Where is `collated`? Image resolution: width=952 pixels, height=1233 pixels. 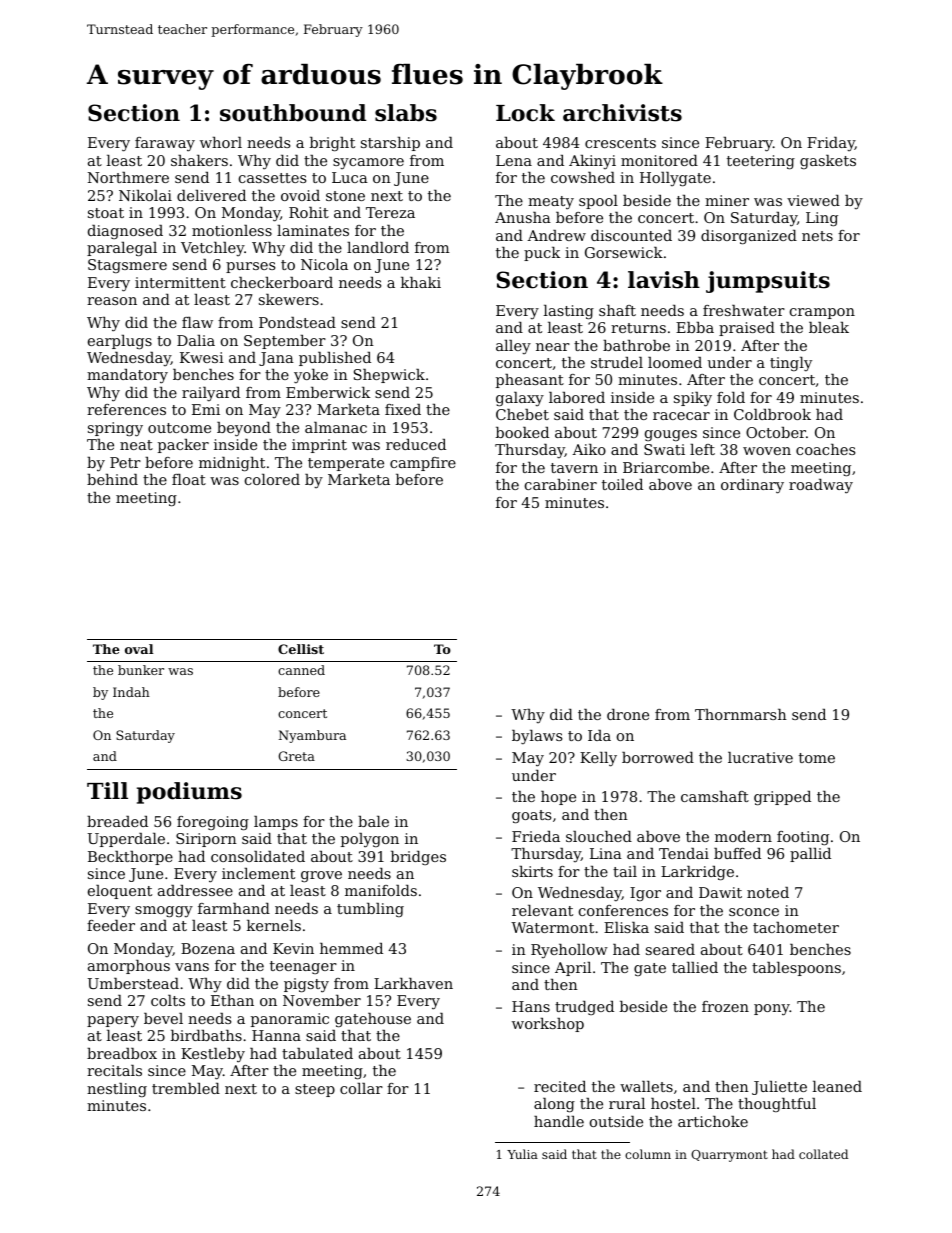 collated is located at coordinates (823, 1154).
